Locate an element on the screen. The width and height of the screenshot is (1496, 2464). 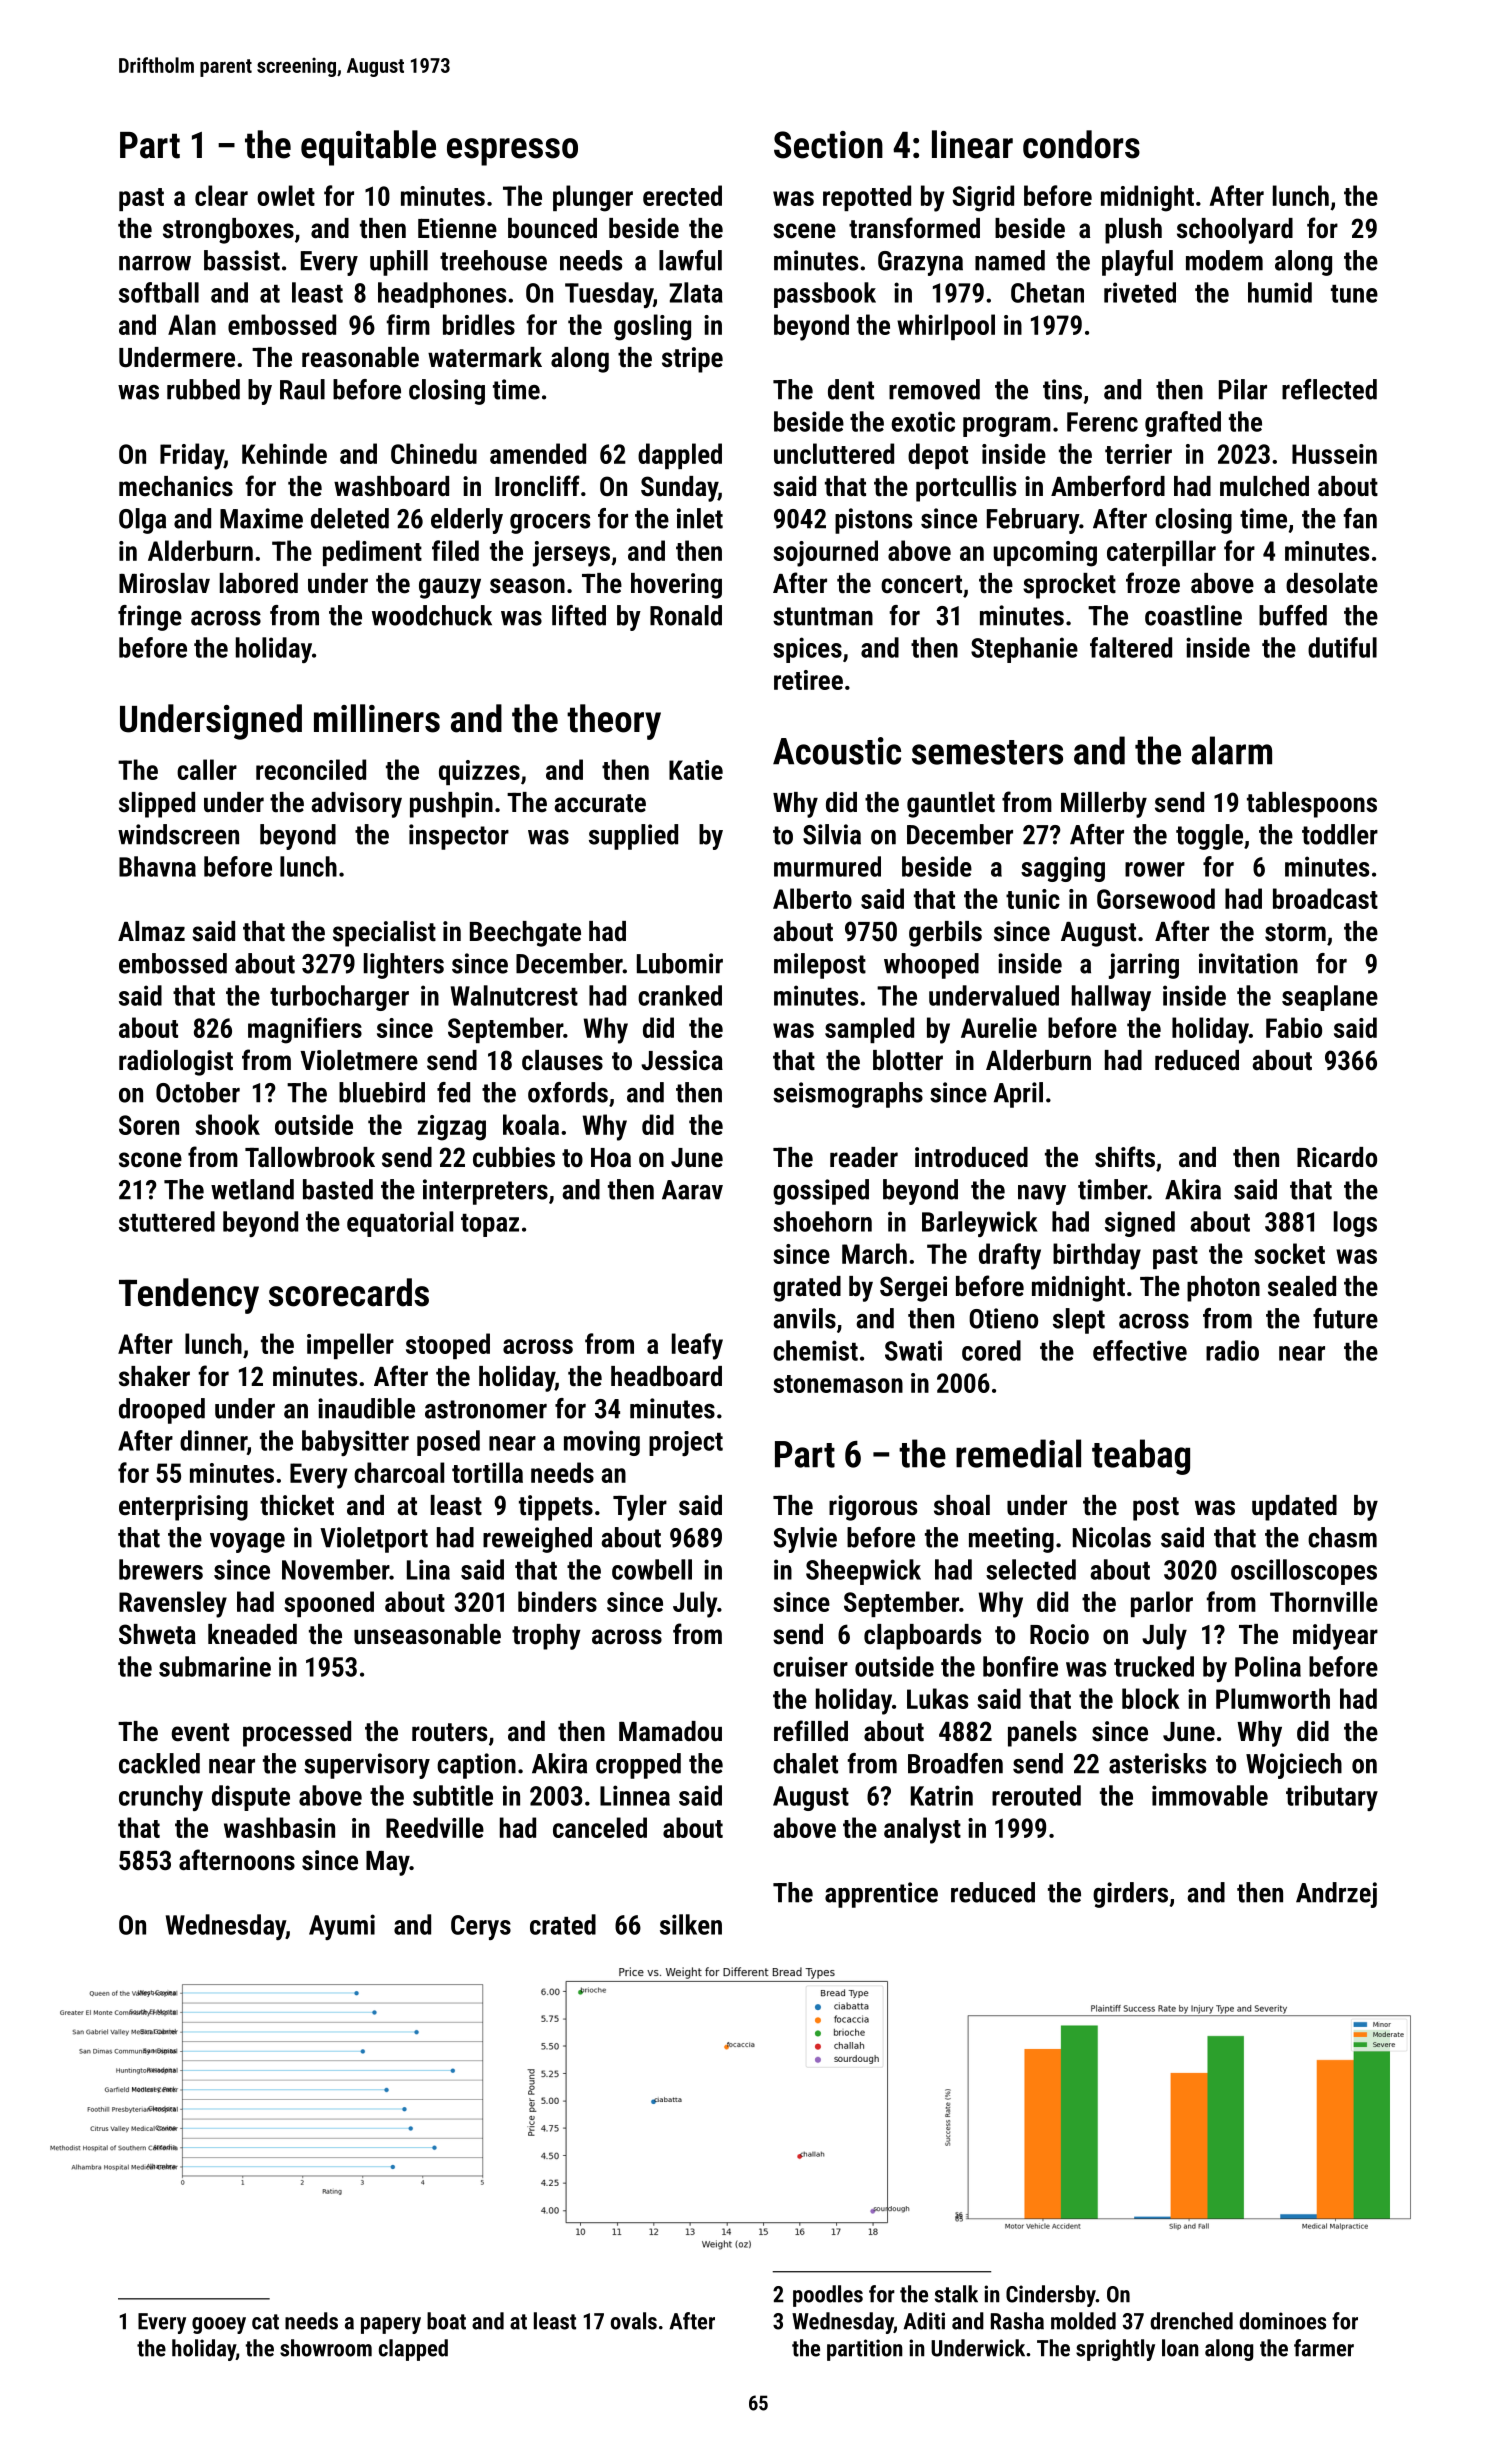
Andrzej is located at coordinates (1336, 1895).
